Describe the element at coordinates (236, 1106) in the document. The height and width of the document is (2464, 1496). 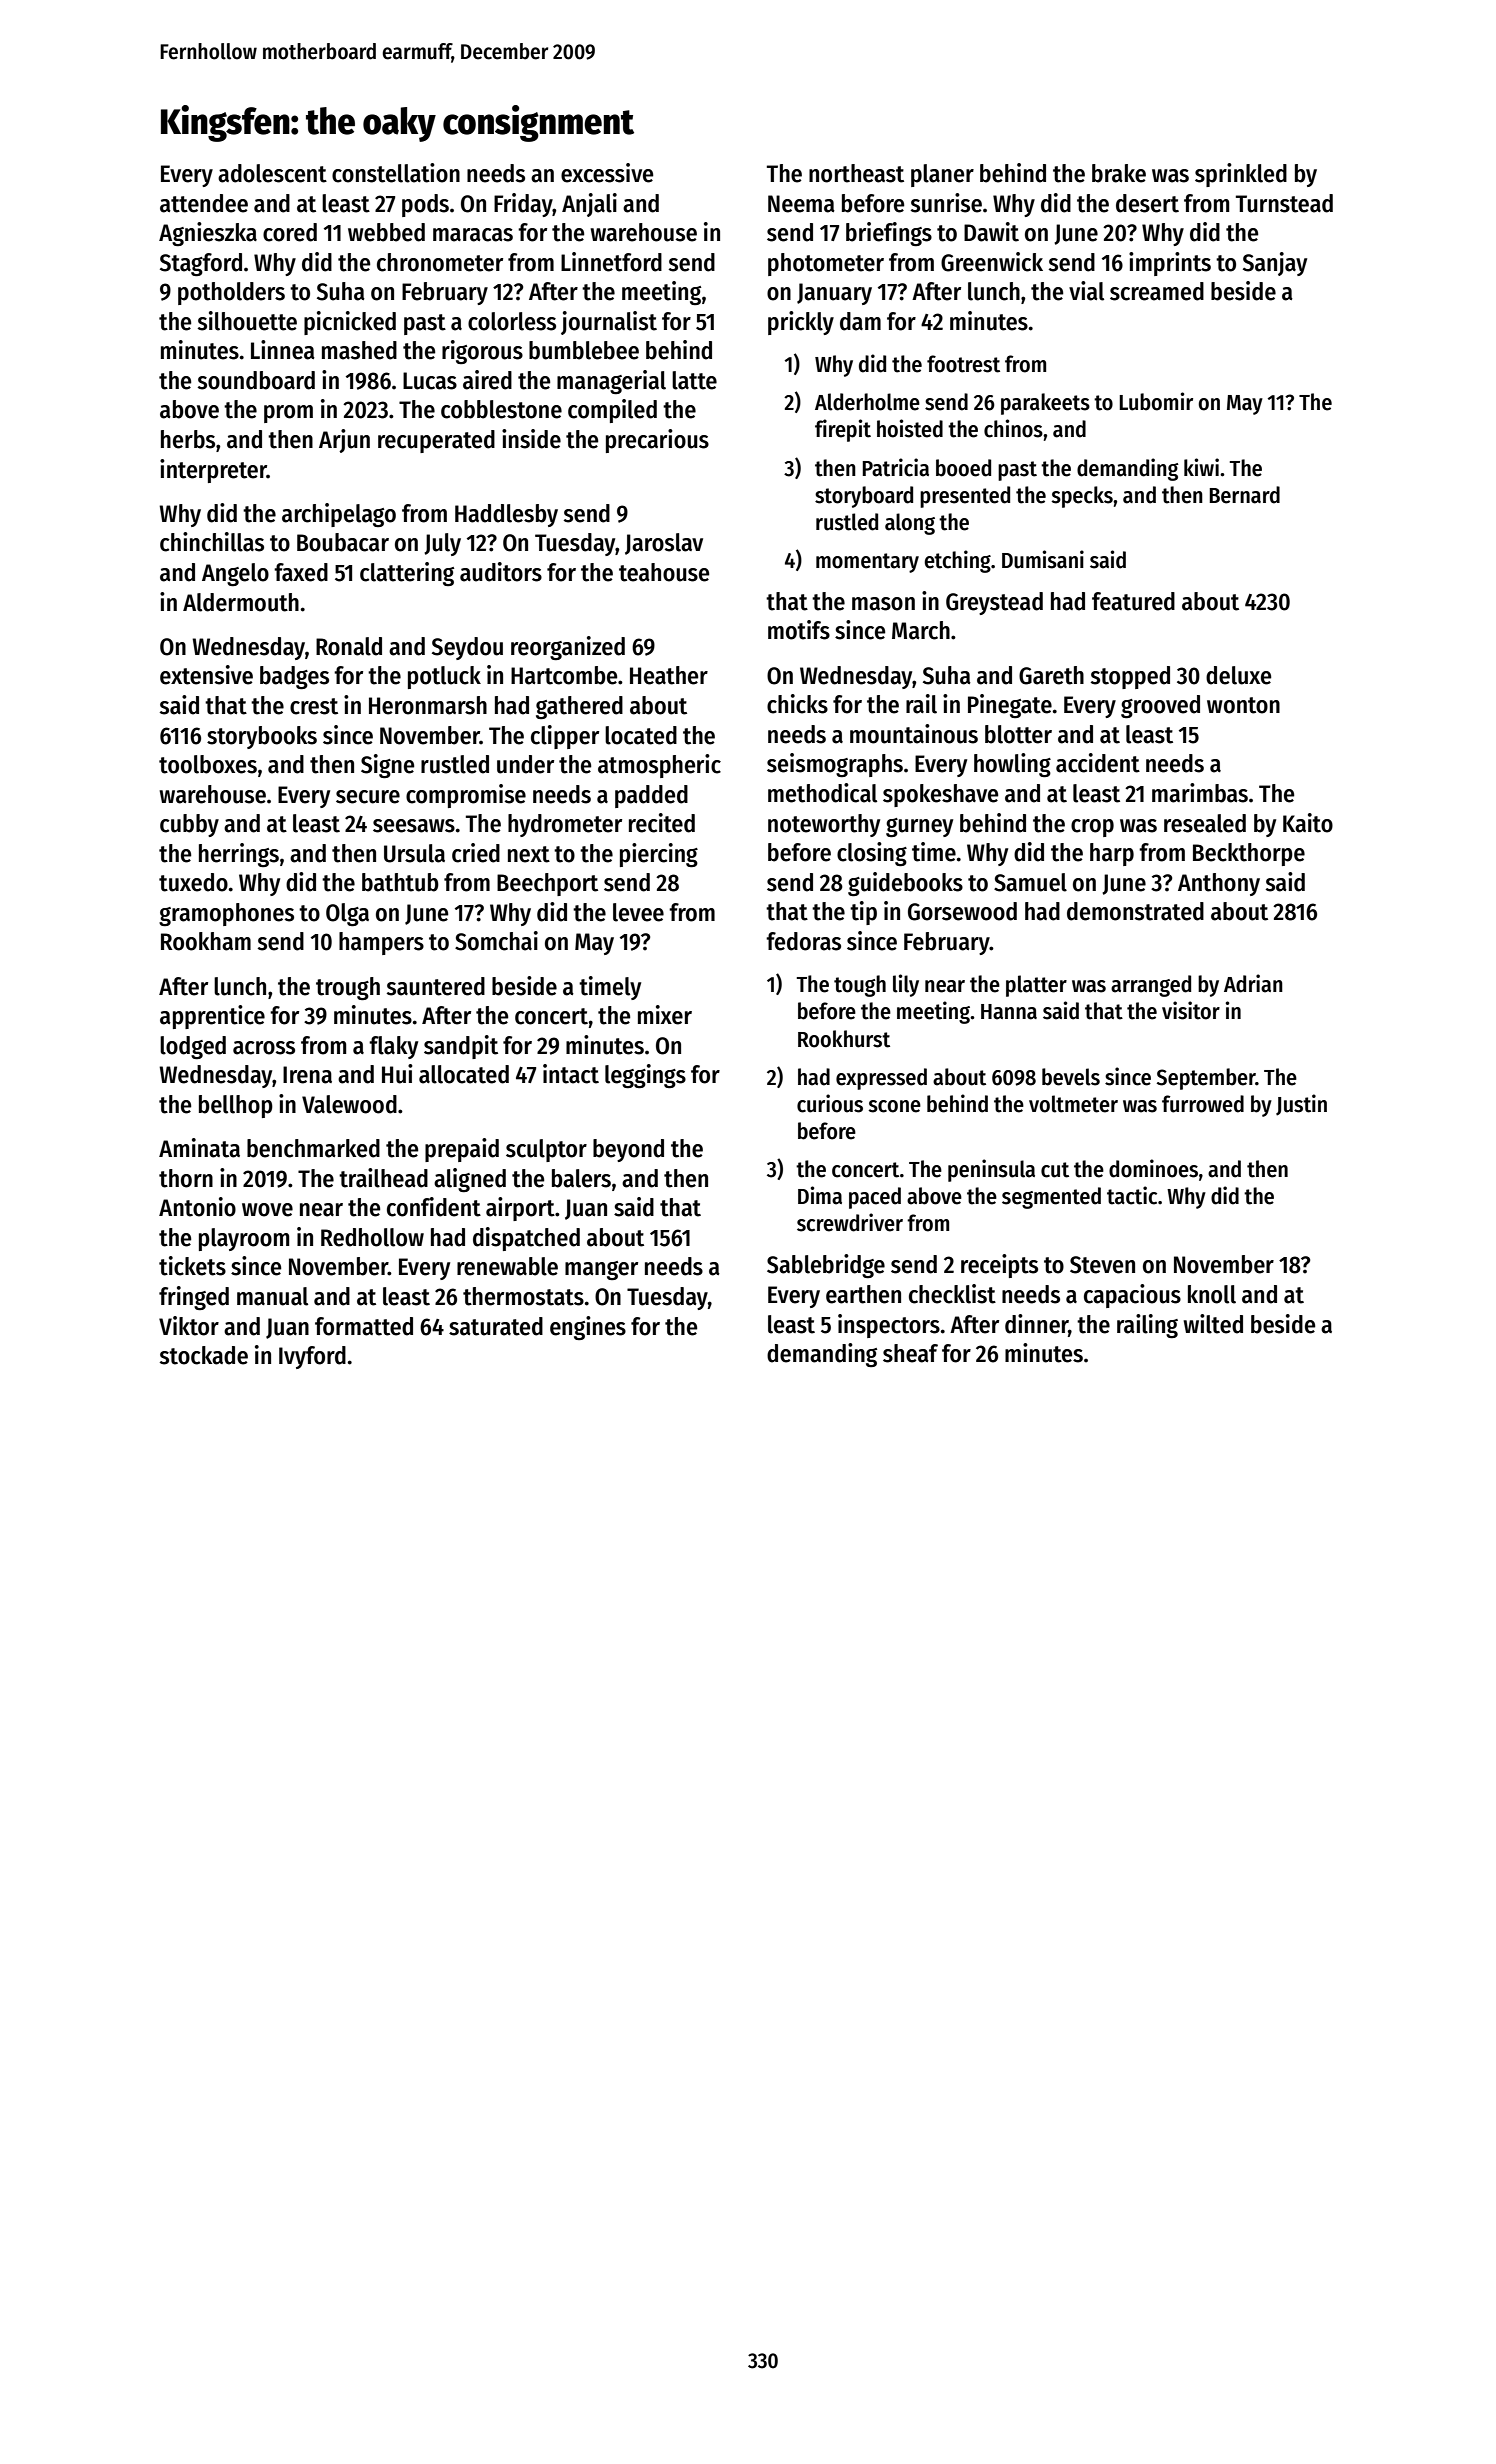
I see `bellhop` at that location.
